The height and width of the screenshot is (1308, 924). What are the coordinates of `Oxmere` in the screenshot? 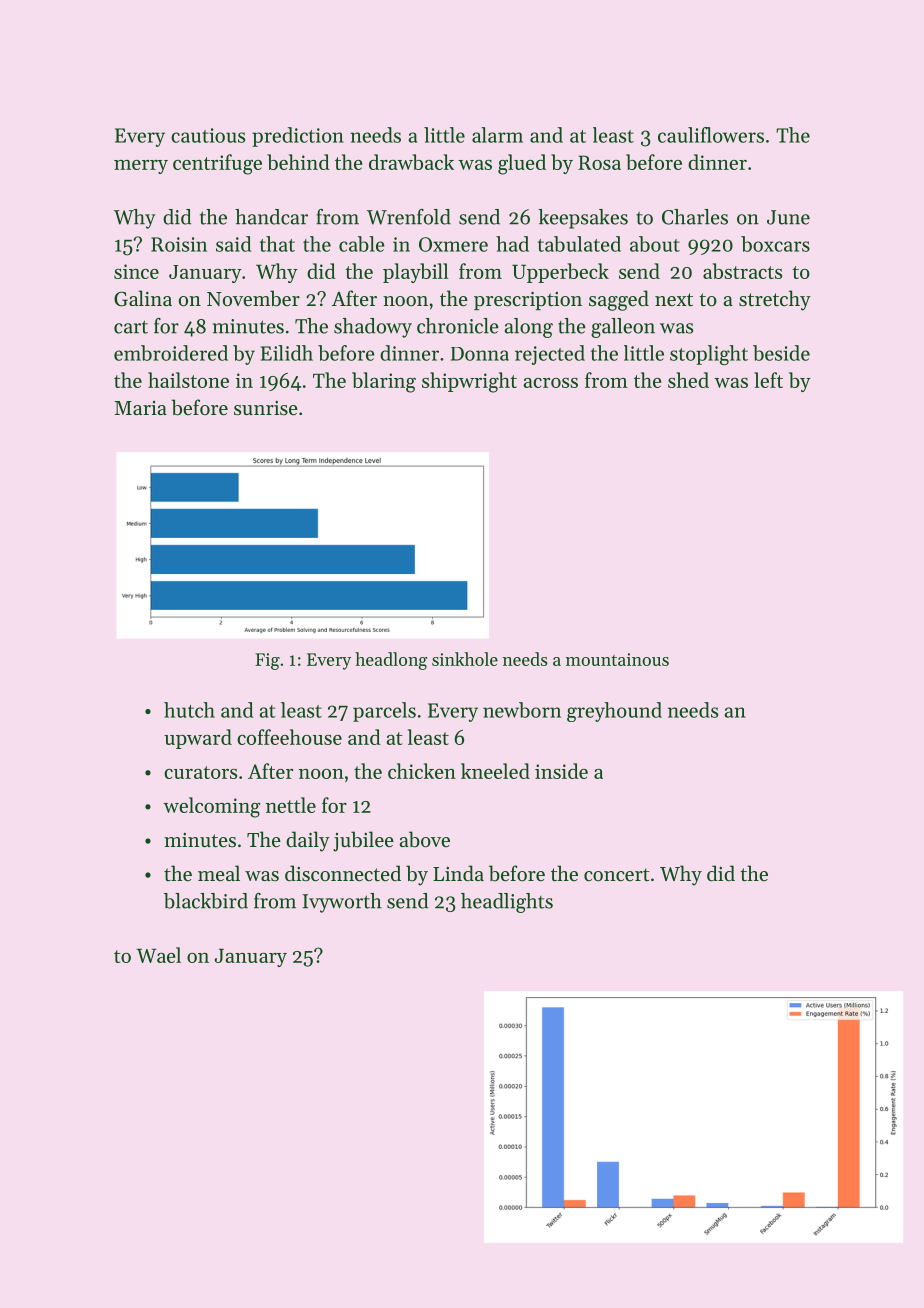 It's located at (453, 244).
